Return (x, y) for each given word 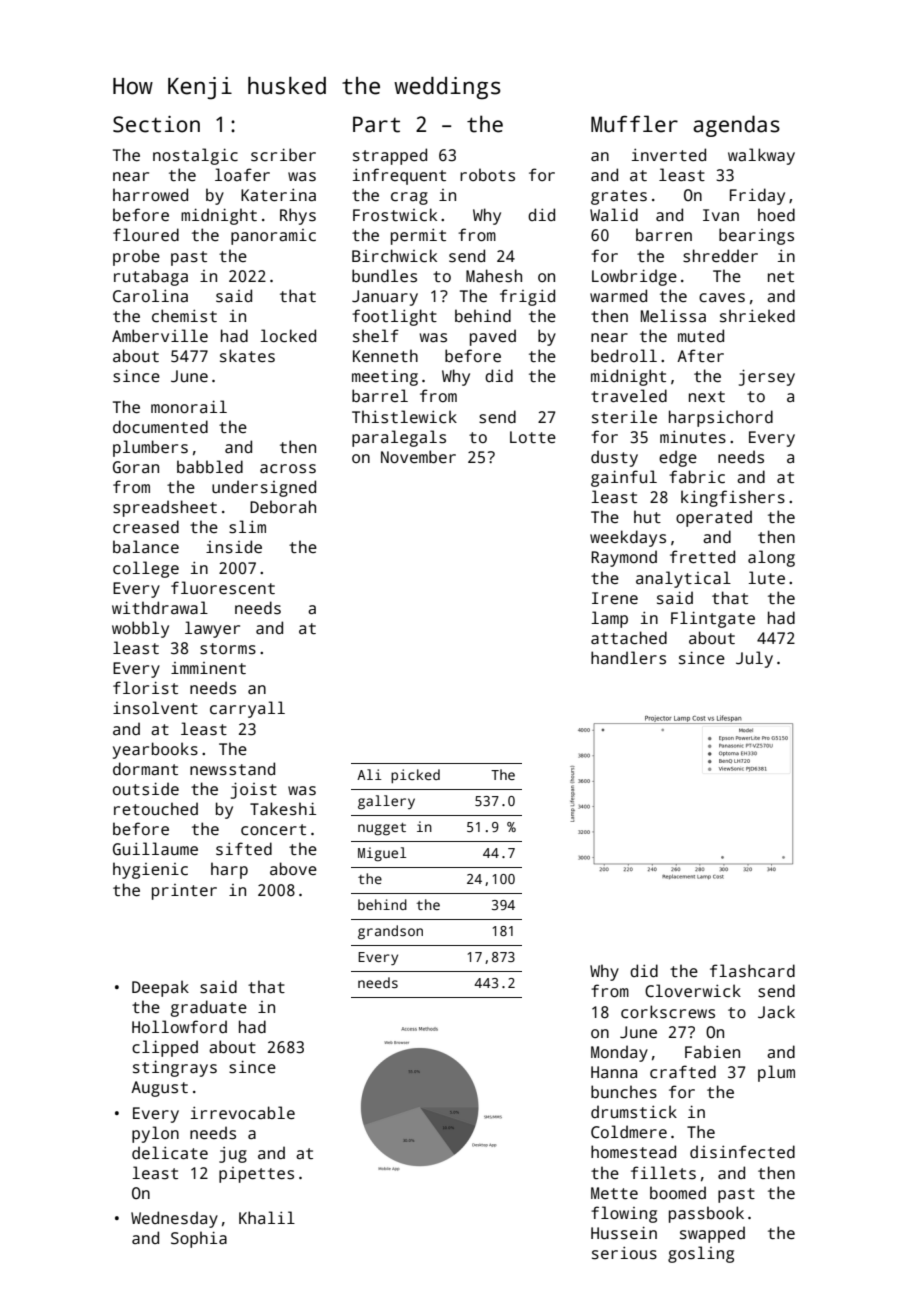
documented (160, 427)
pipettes (256, 1175)
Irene (615, 598)
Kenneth (385, 355)
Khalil (267, 1217)
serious (624, 1253)
